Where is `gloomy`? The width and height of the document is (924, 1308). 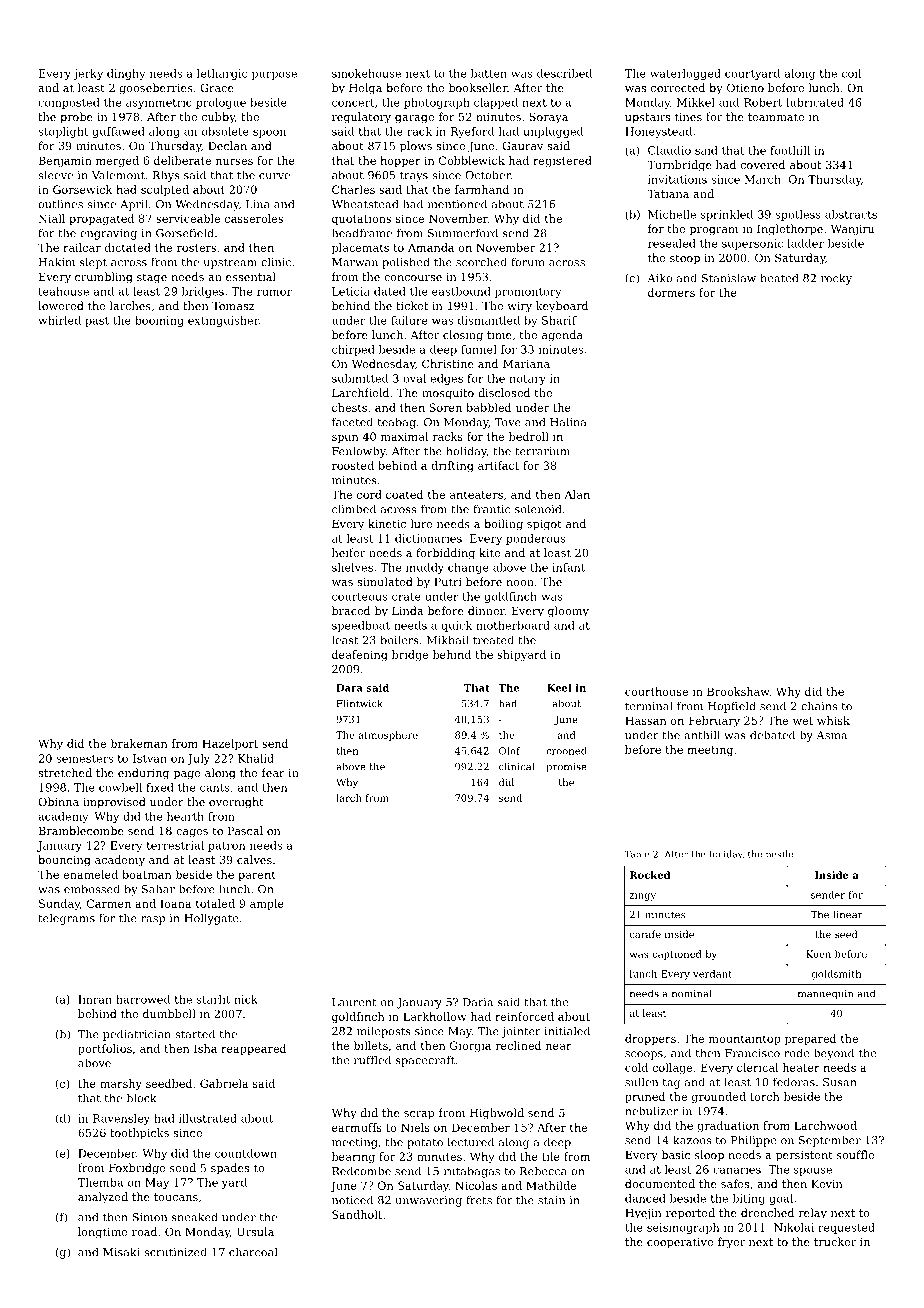 gloomy is located at coordinates (568, 612).
